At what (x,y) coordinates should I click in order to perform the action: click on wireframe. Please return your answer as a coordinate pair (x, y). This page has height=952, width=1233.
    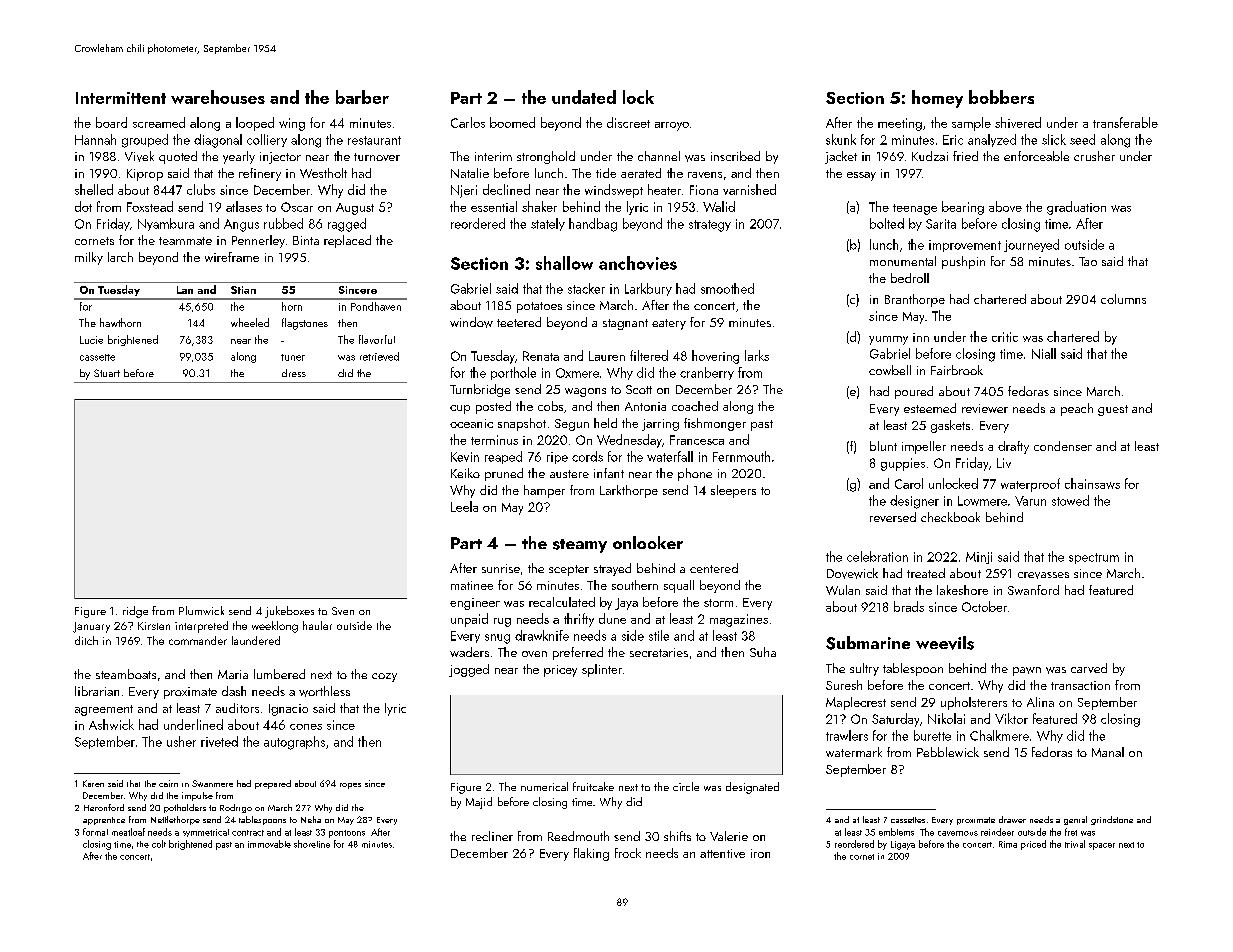
    Looking at the image, I should click on (232, 257).
